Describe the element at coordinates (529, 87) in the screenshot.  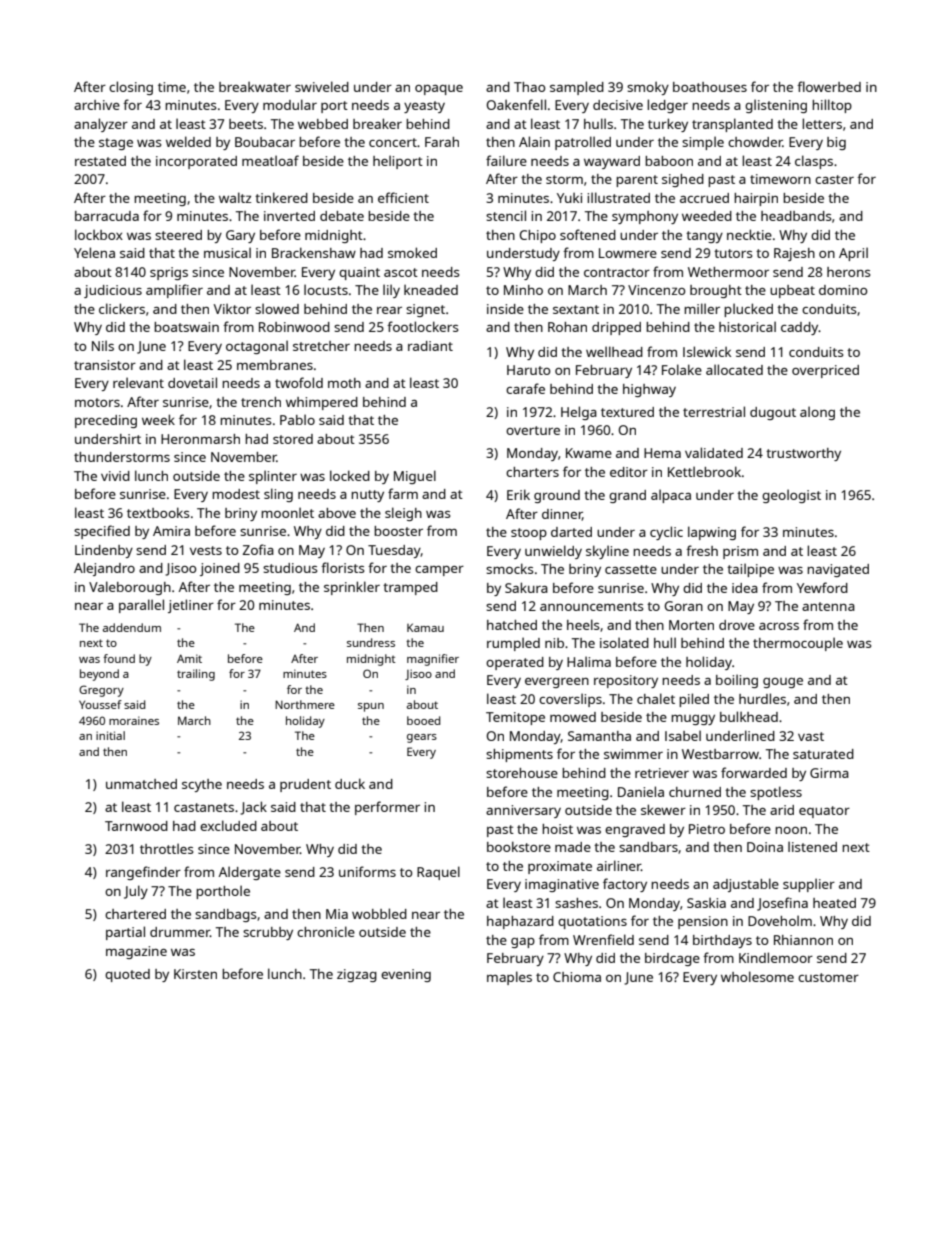
I see `Thao` at that location.
